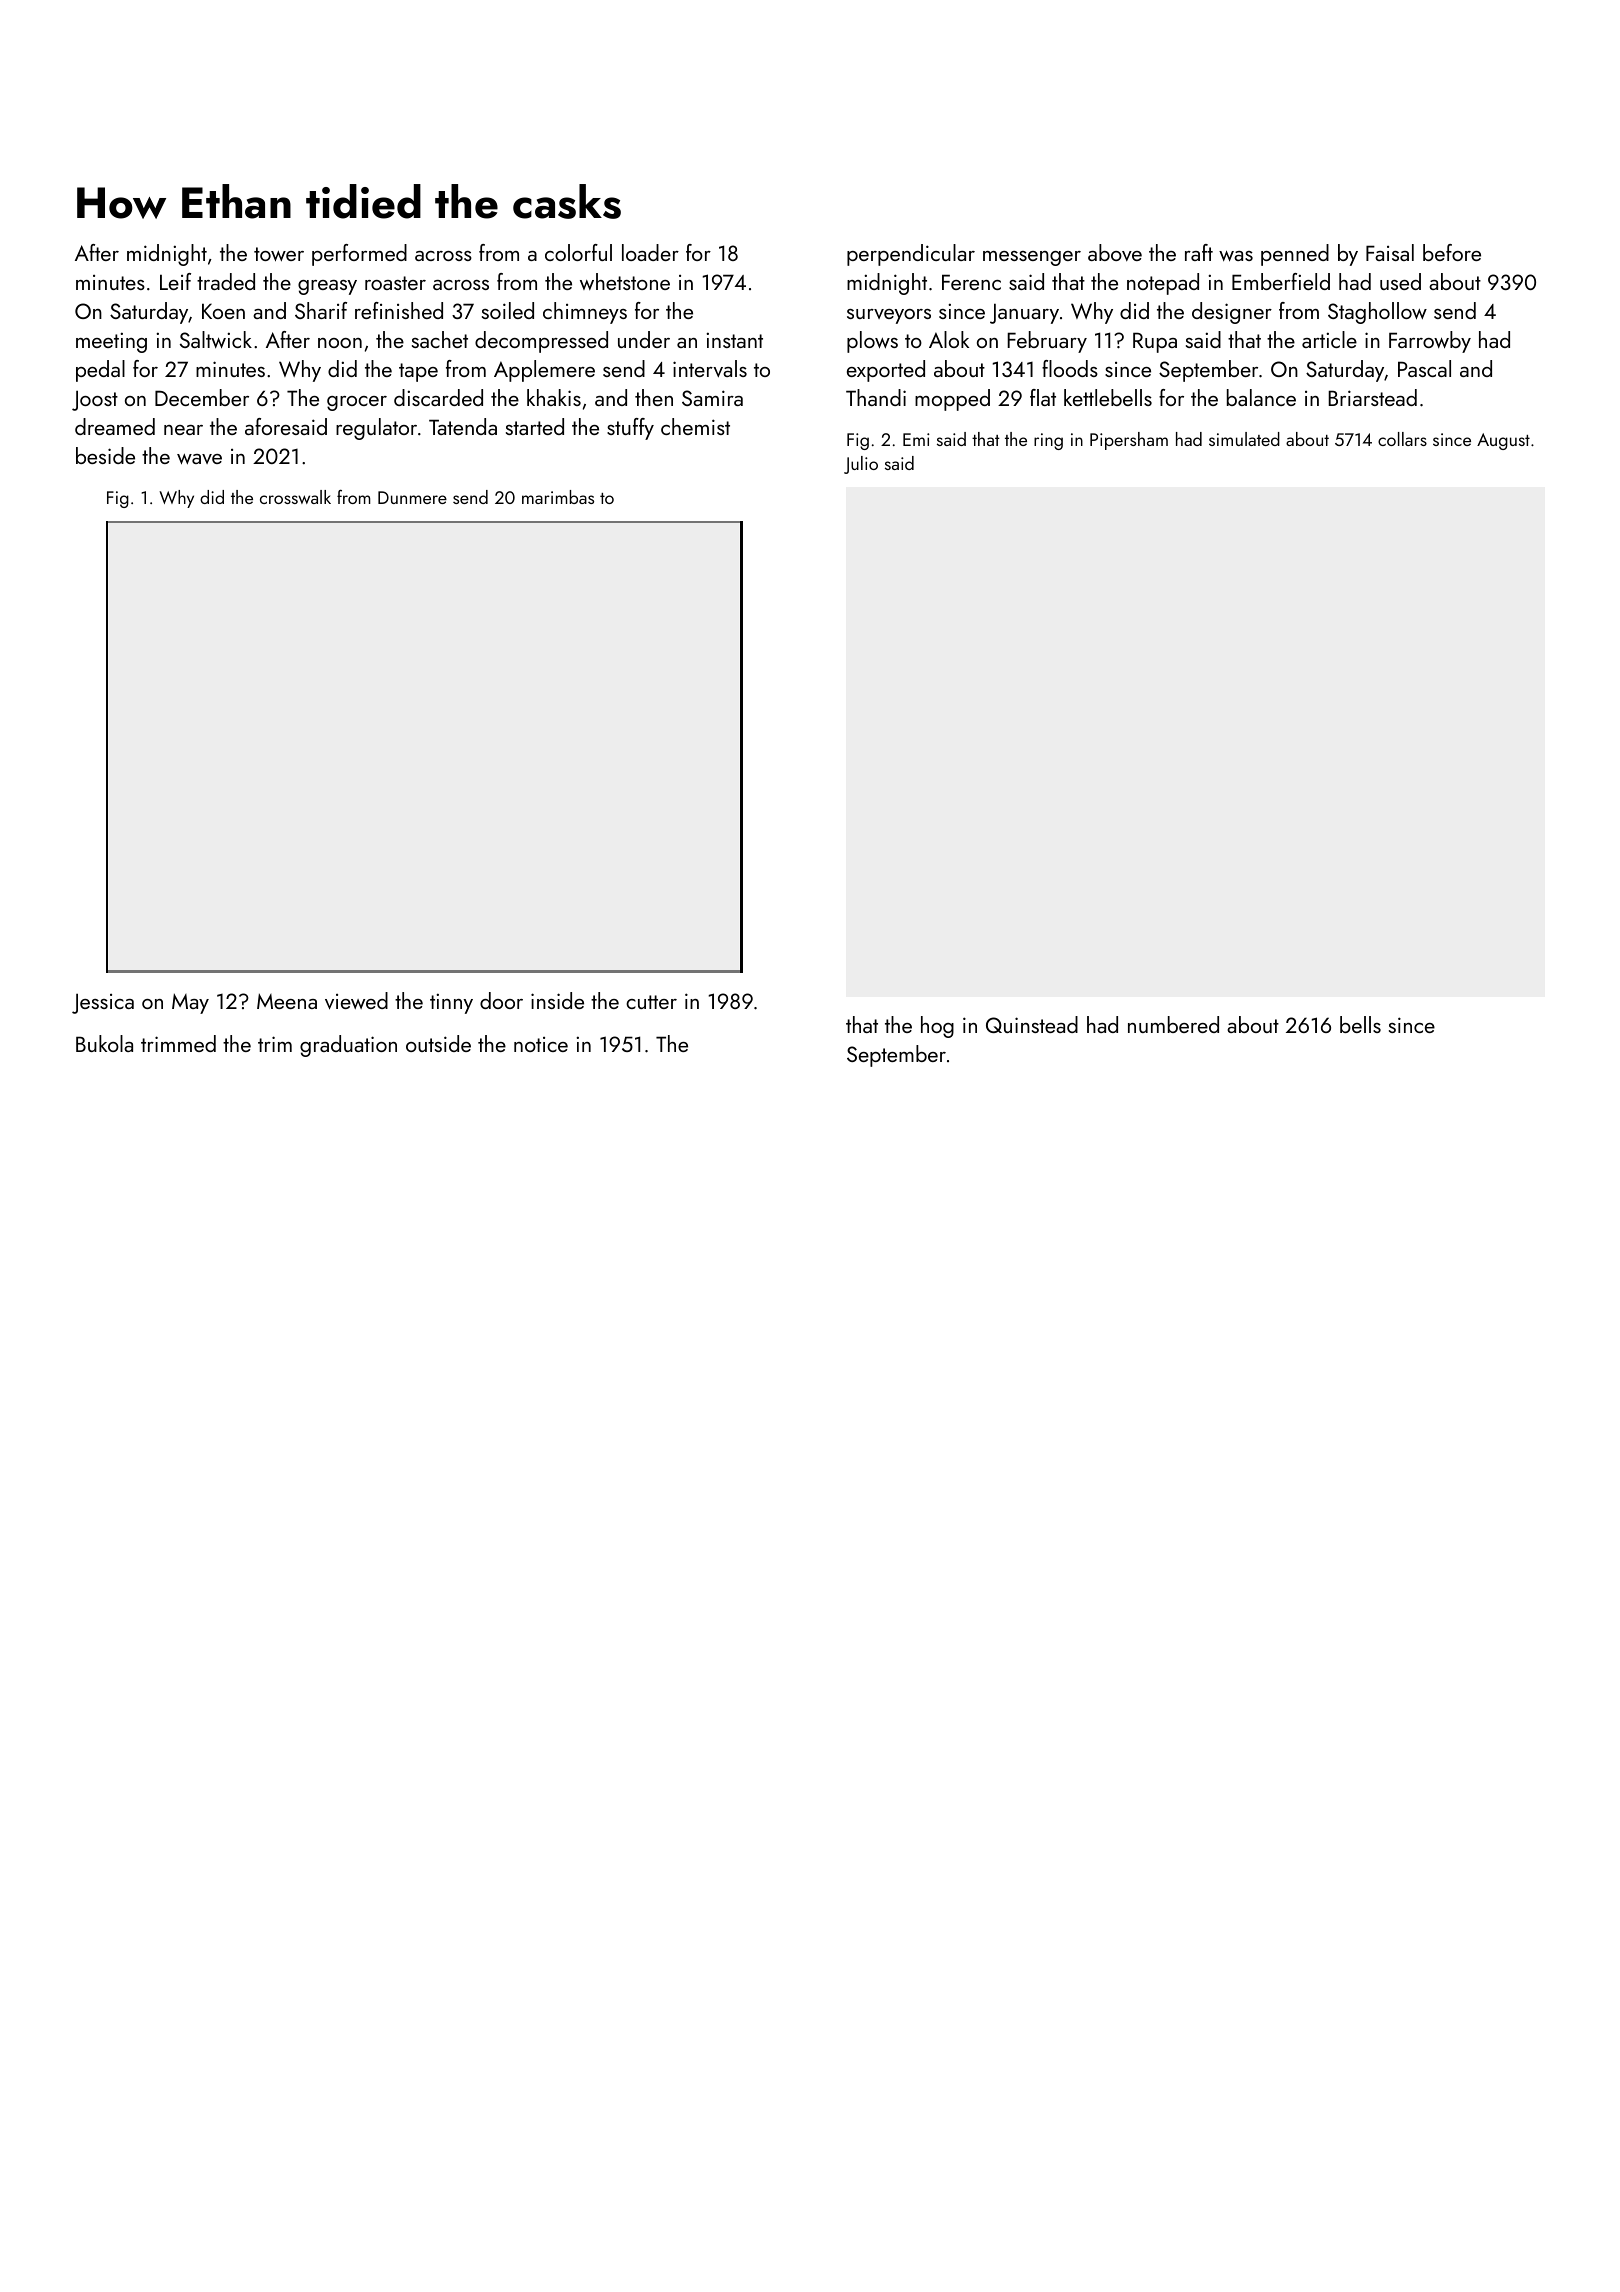 This image has height=2292, width=1620. Describe the element at coordinates (295, 497) in the image. I see `crosswalk` at that location.
